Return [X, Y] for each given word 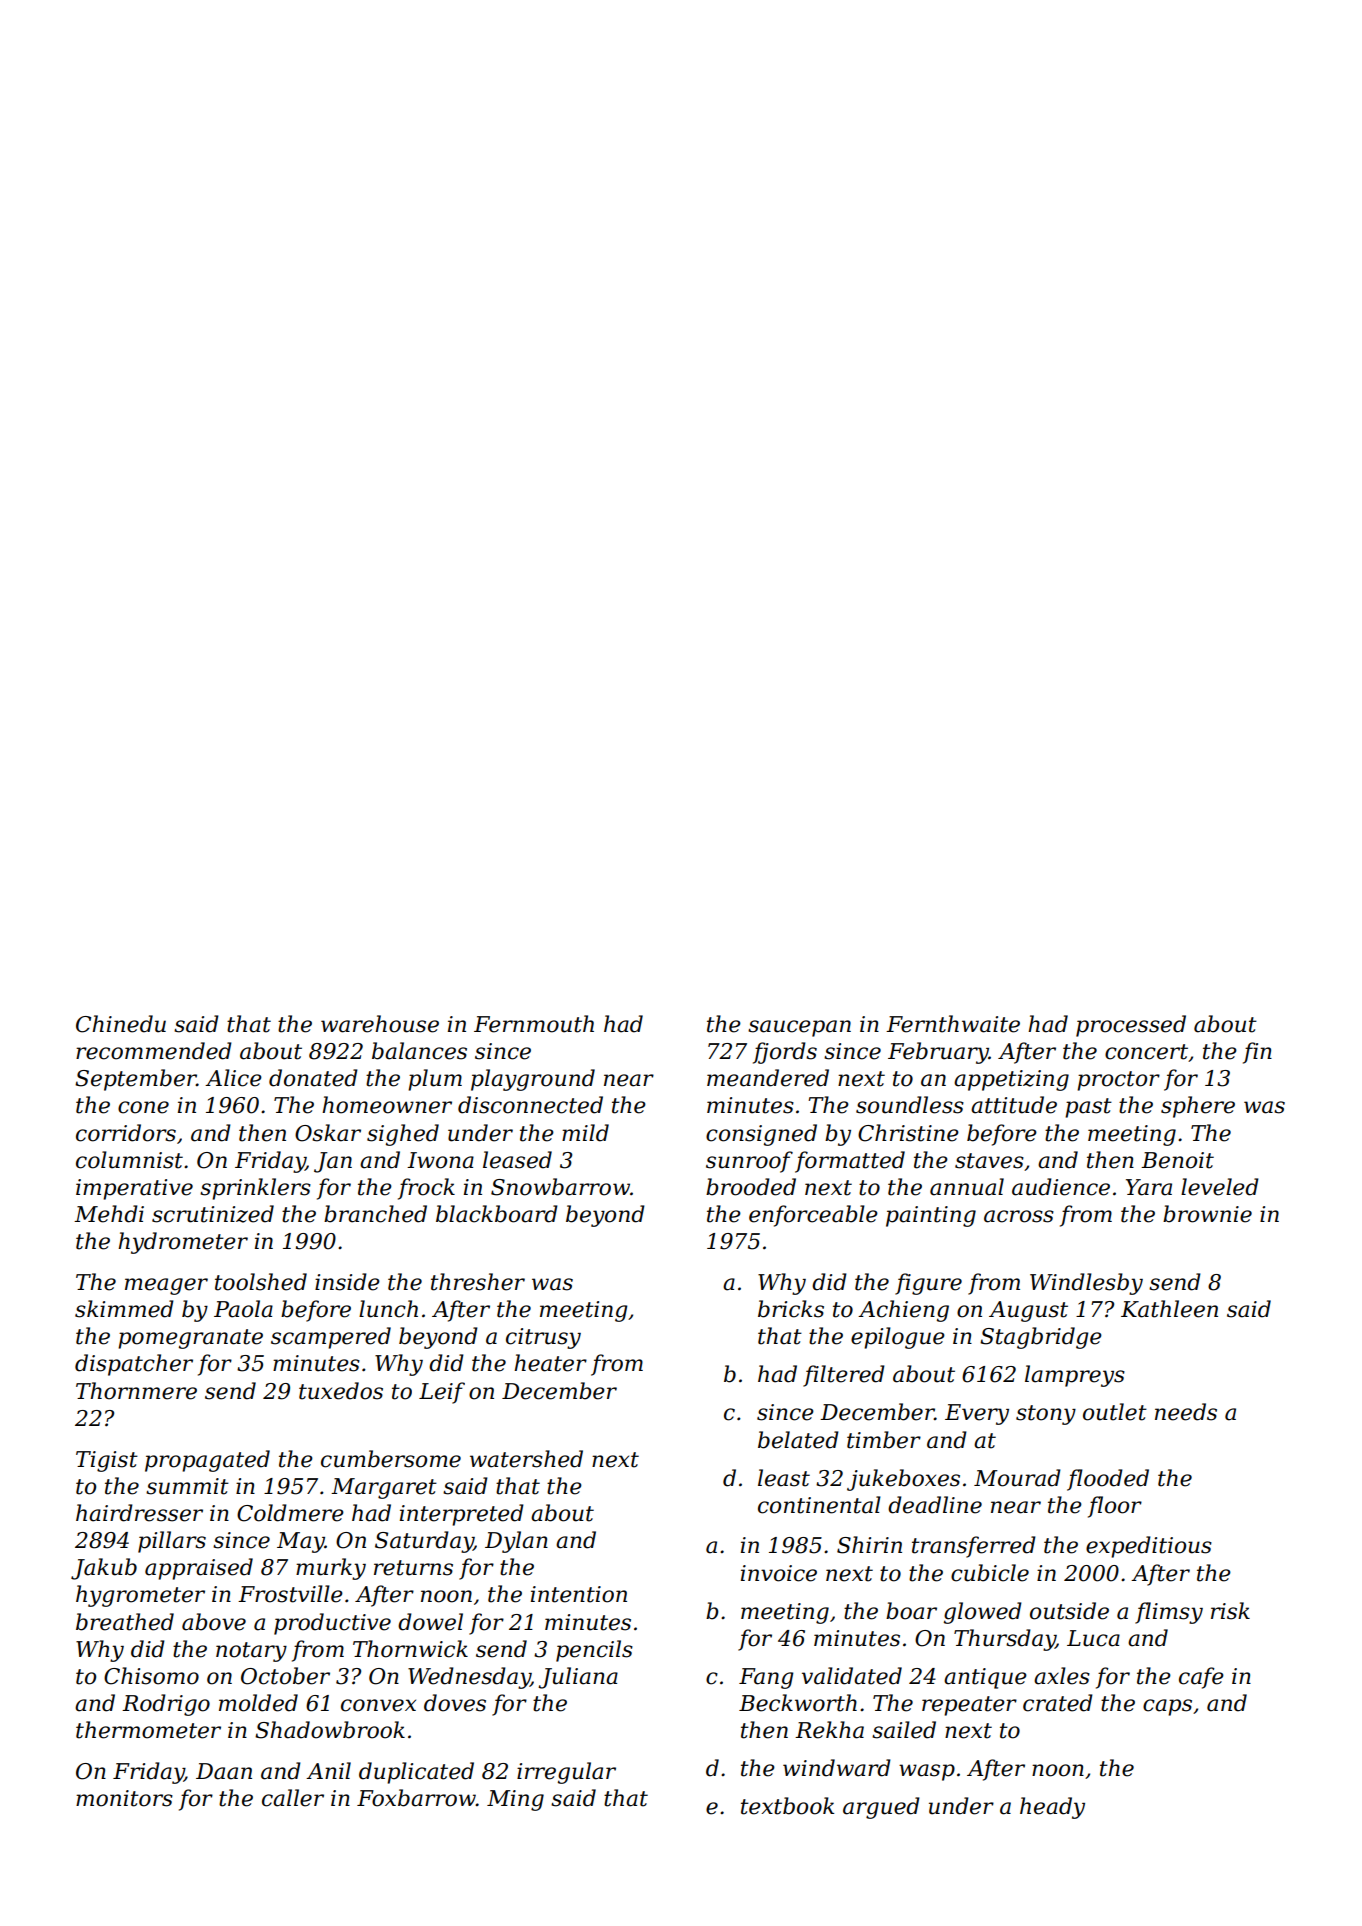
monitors [124, 1798]
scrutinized [213, 1214]
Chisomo [151, 1676]
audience [1061, 1187]
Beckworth [798, 1703]
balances [419, 1051]
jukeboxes [903, 1480]
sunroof [749, 1162]
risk [1230, 1611]
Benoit [1177, 1160]
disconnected [530, 1105]
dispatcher [134, 1365]
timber [884, 1440]
